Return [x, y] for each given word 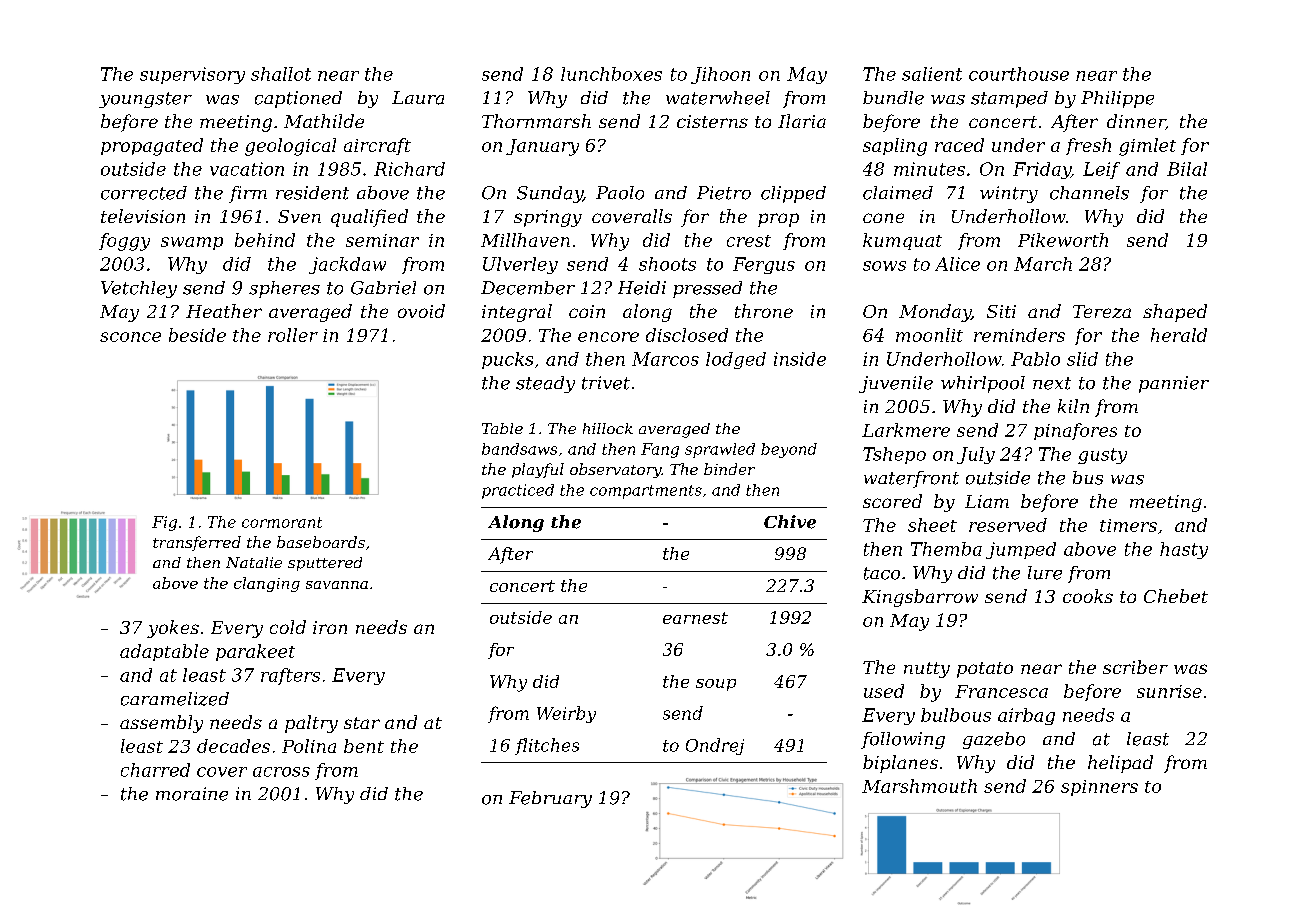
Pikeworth [1063, 240]
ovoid [421, 311]
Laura [418, 98]
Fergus [764, 265]
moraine [192, 794]
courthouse [1019, 74]
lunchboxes [611, 74]
